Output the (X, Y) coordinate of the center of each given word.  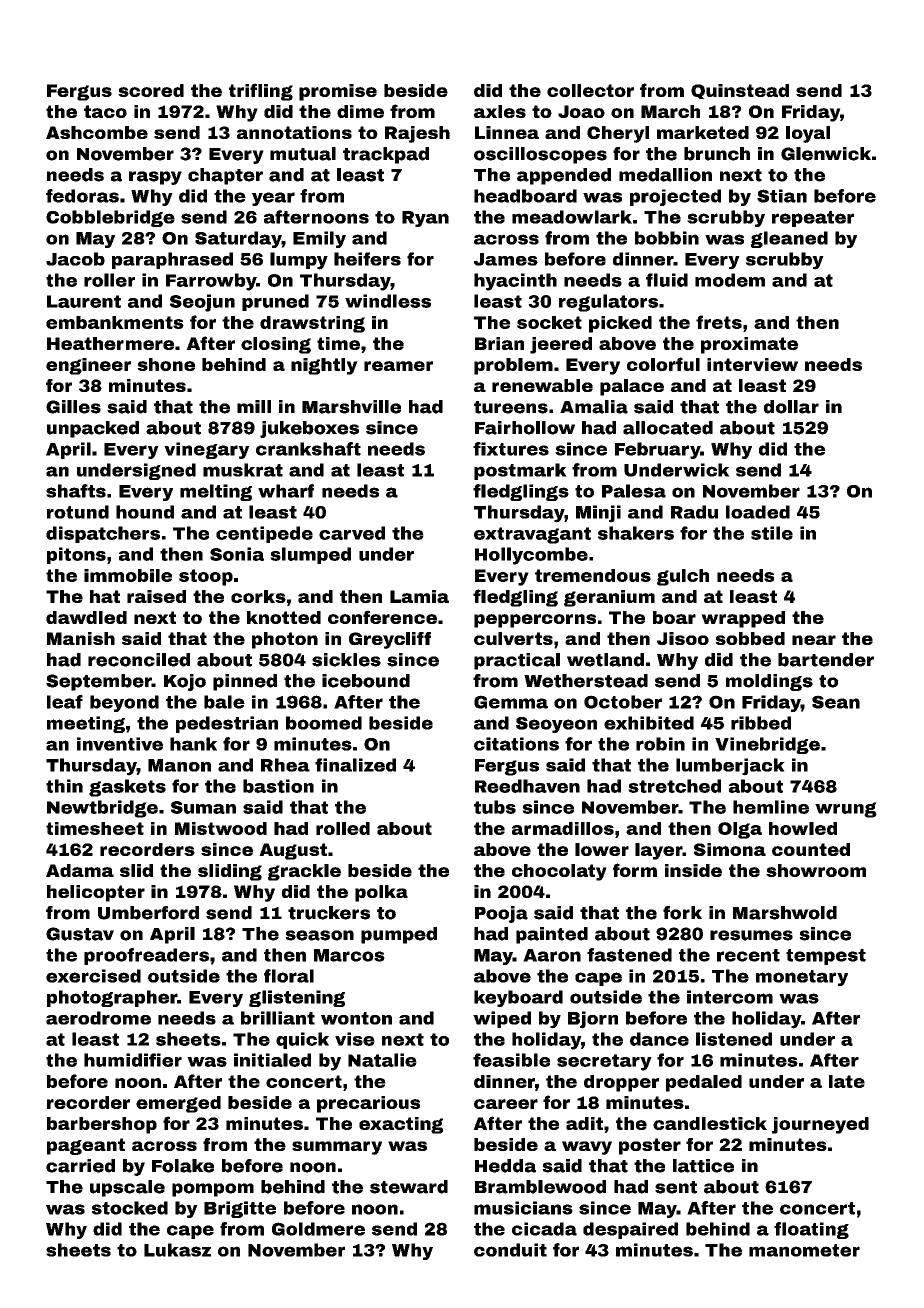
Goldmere (318, 1229)
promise (338, 92)
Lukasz (177, 1250)
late (847, 1081)
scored (151, 90)
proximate (749, 345)
